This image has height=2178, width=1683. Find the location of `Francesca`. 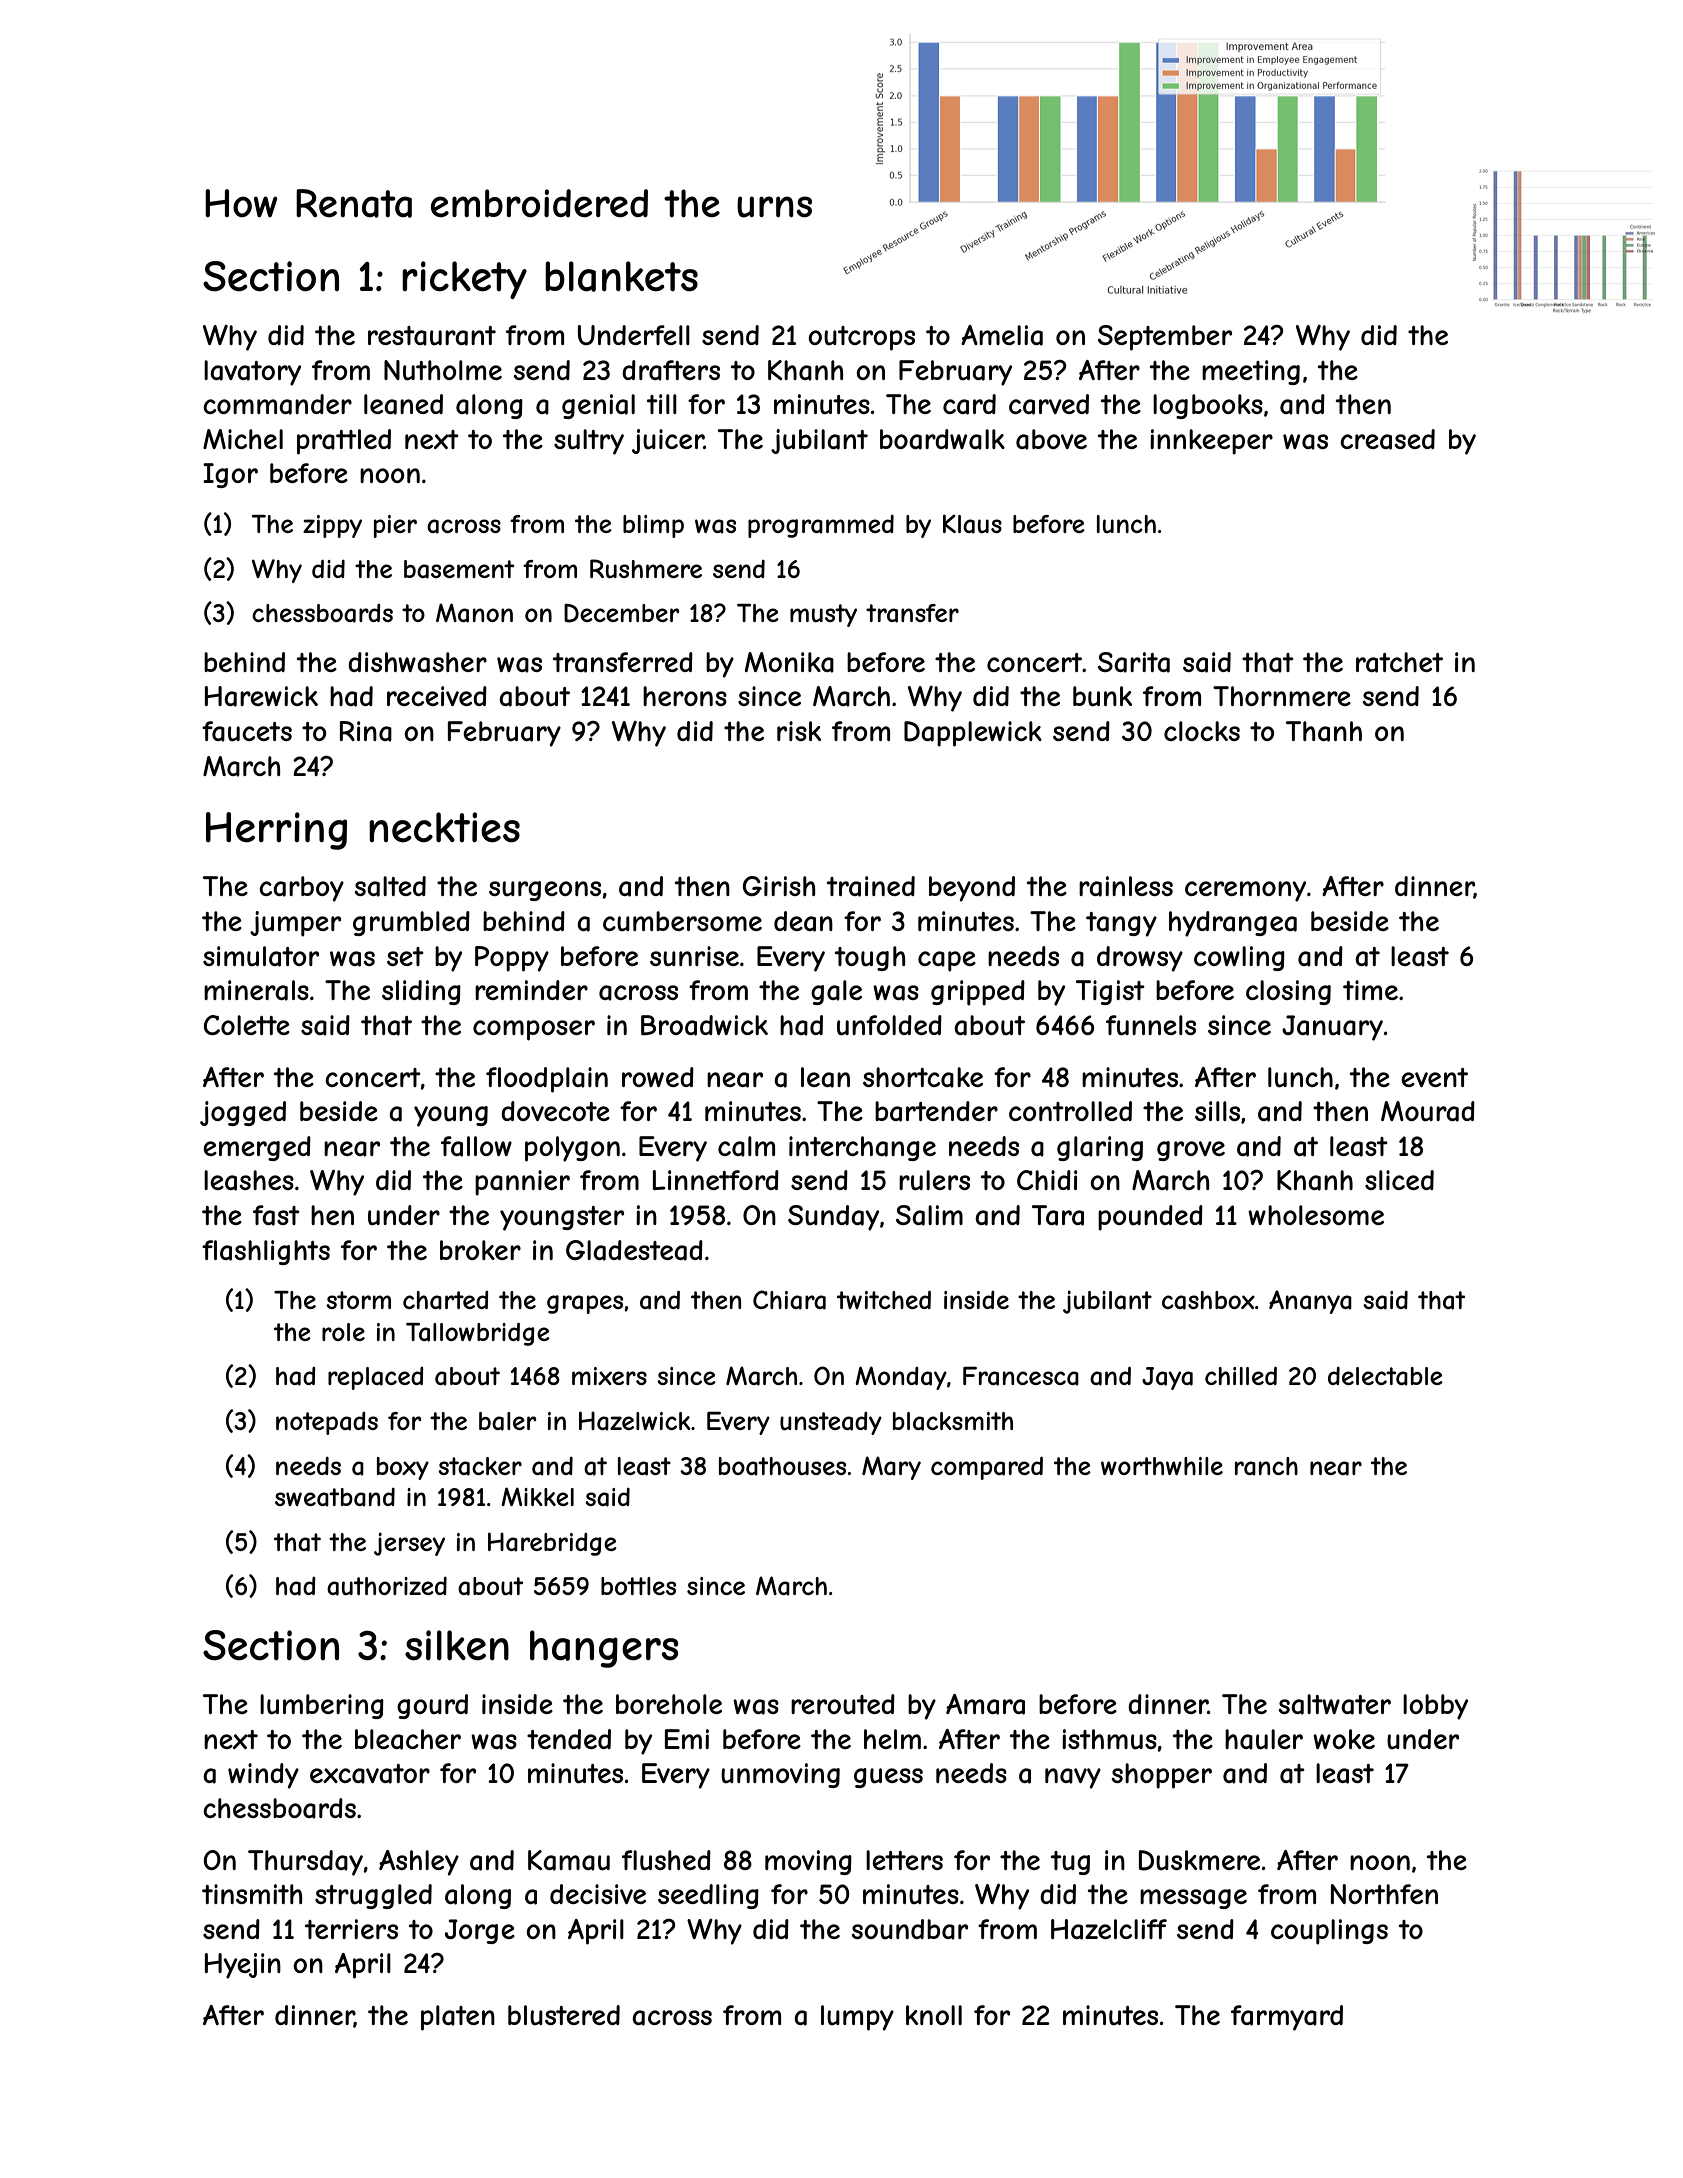

Francesca is located at coordinates (1021, 1376).
